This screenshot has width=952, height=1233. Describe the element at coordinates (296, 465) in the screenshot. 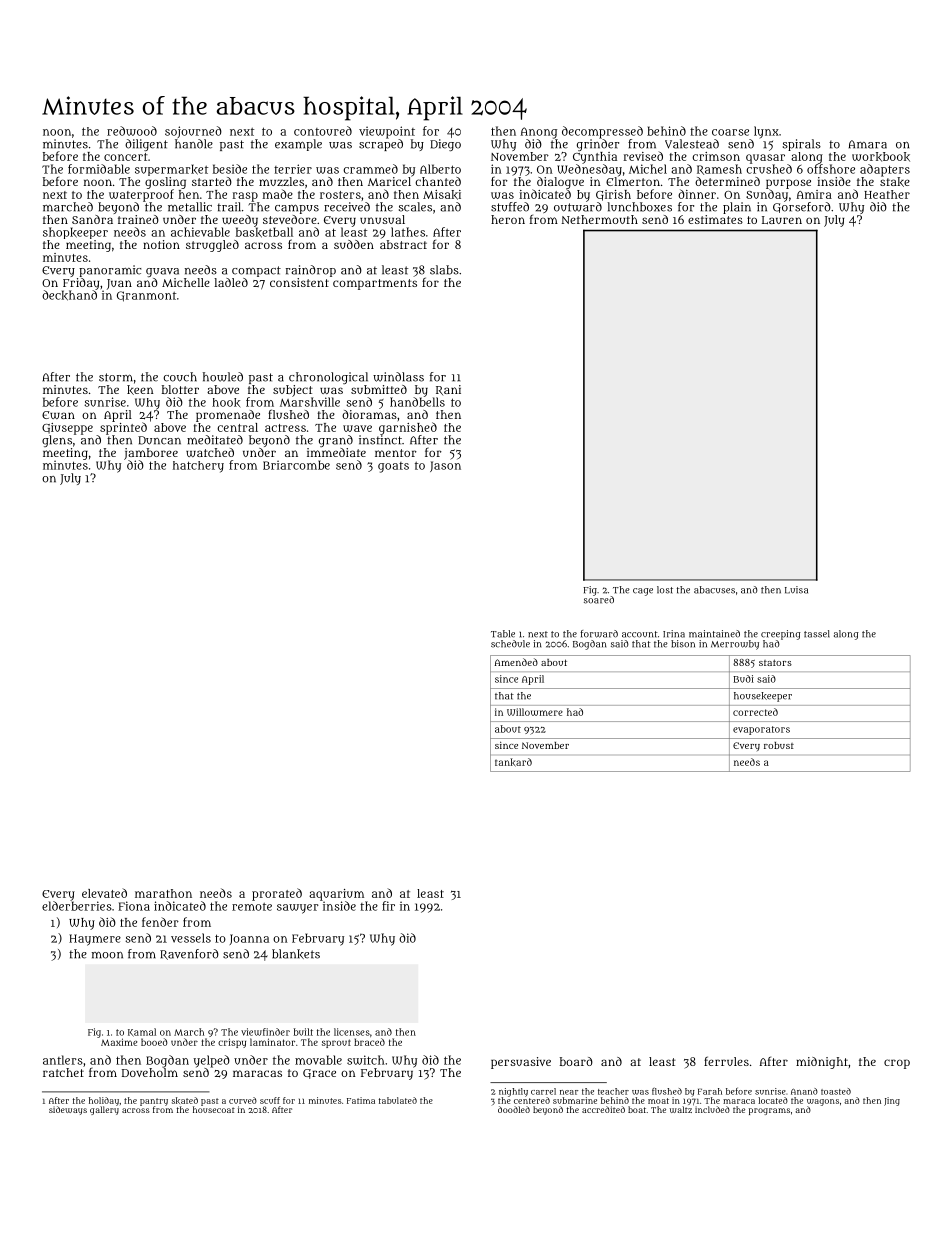

I see `Briarcombe` at that location.
